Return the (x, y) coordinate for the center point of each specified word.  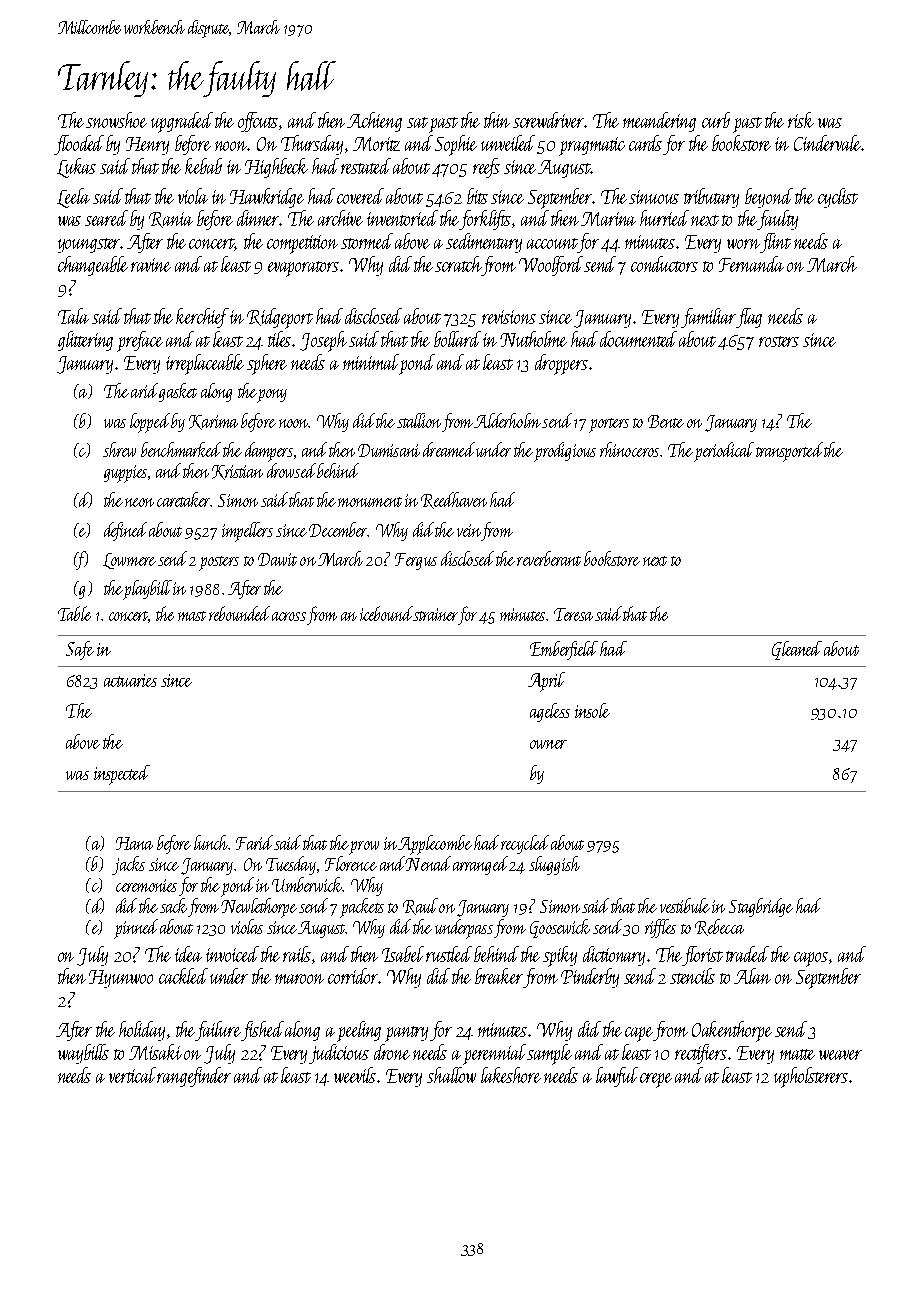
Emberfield (564, 650)
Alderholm (507, 420)
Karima (213, 422)
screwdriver (549, 120)
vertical (133, 1075)
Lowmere (129, 561)
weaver (840, 1055)
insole (592, 710)
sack (173, 905)
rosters (779, 341)
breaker (499, 976)
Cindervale (827, 143)
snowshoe (116, 120)
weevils (355, 1075)
